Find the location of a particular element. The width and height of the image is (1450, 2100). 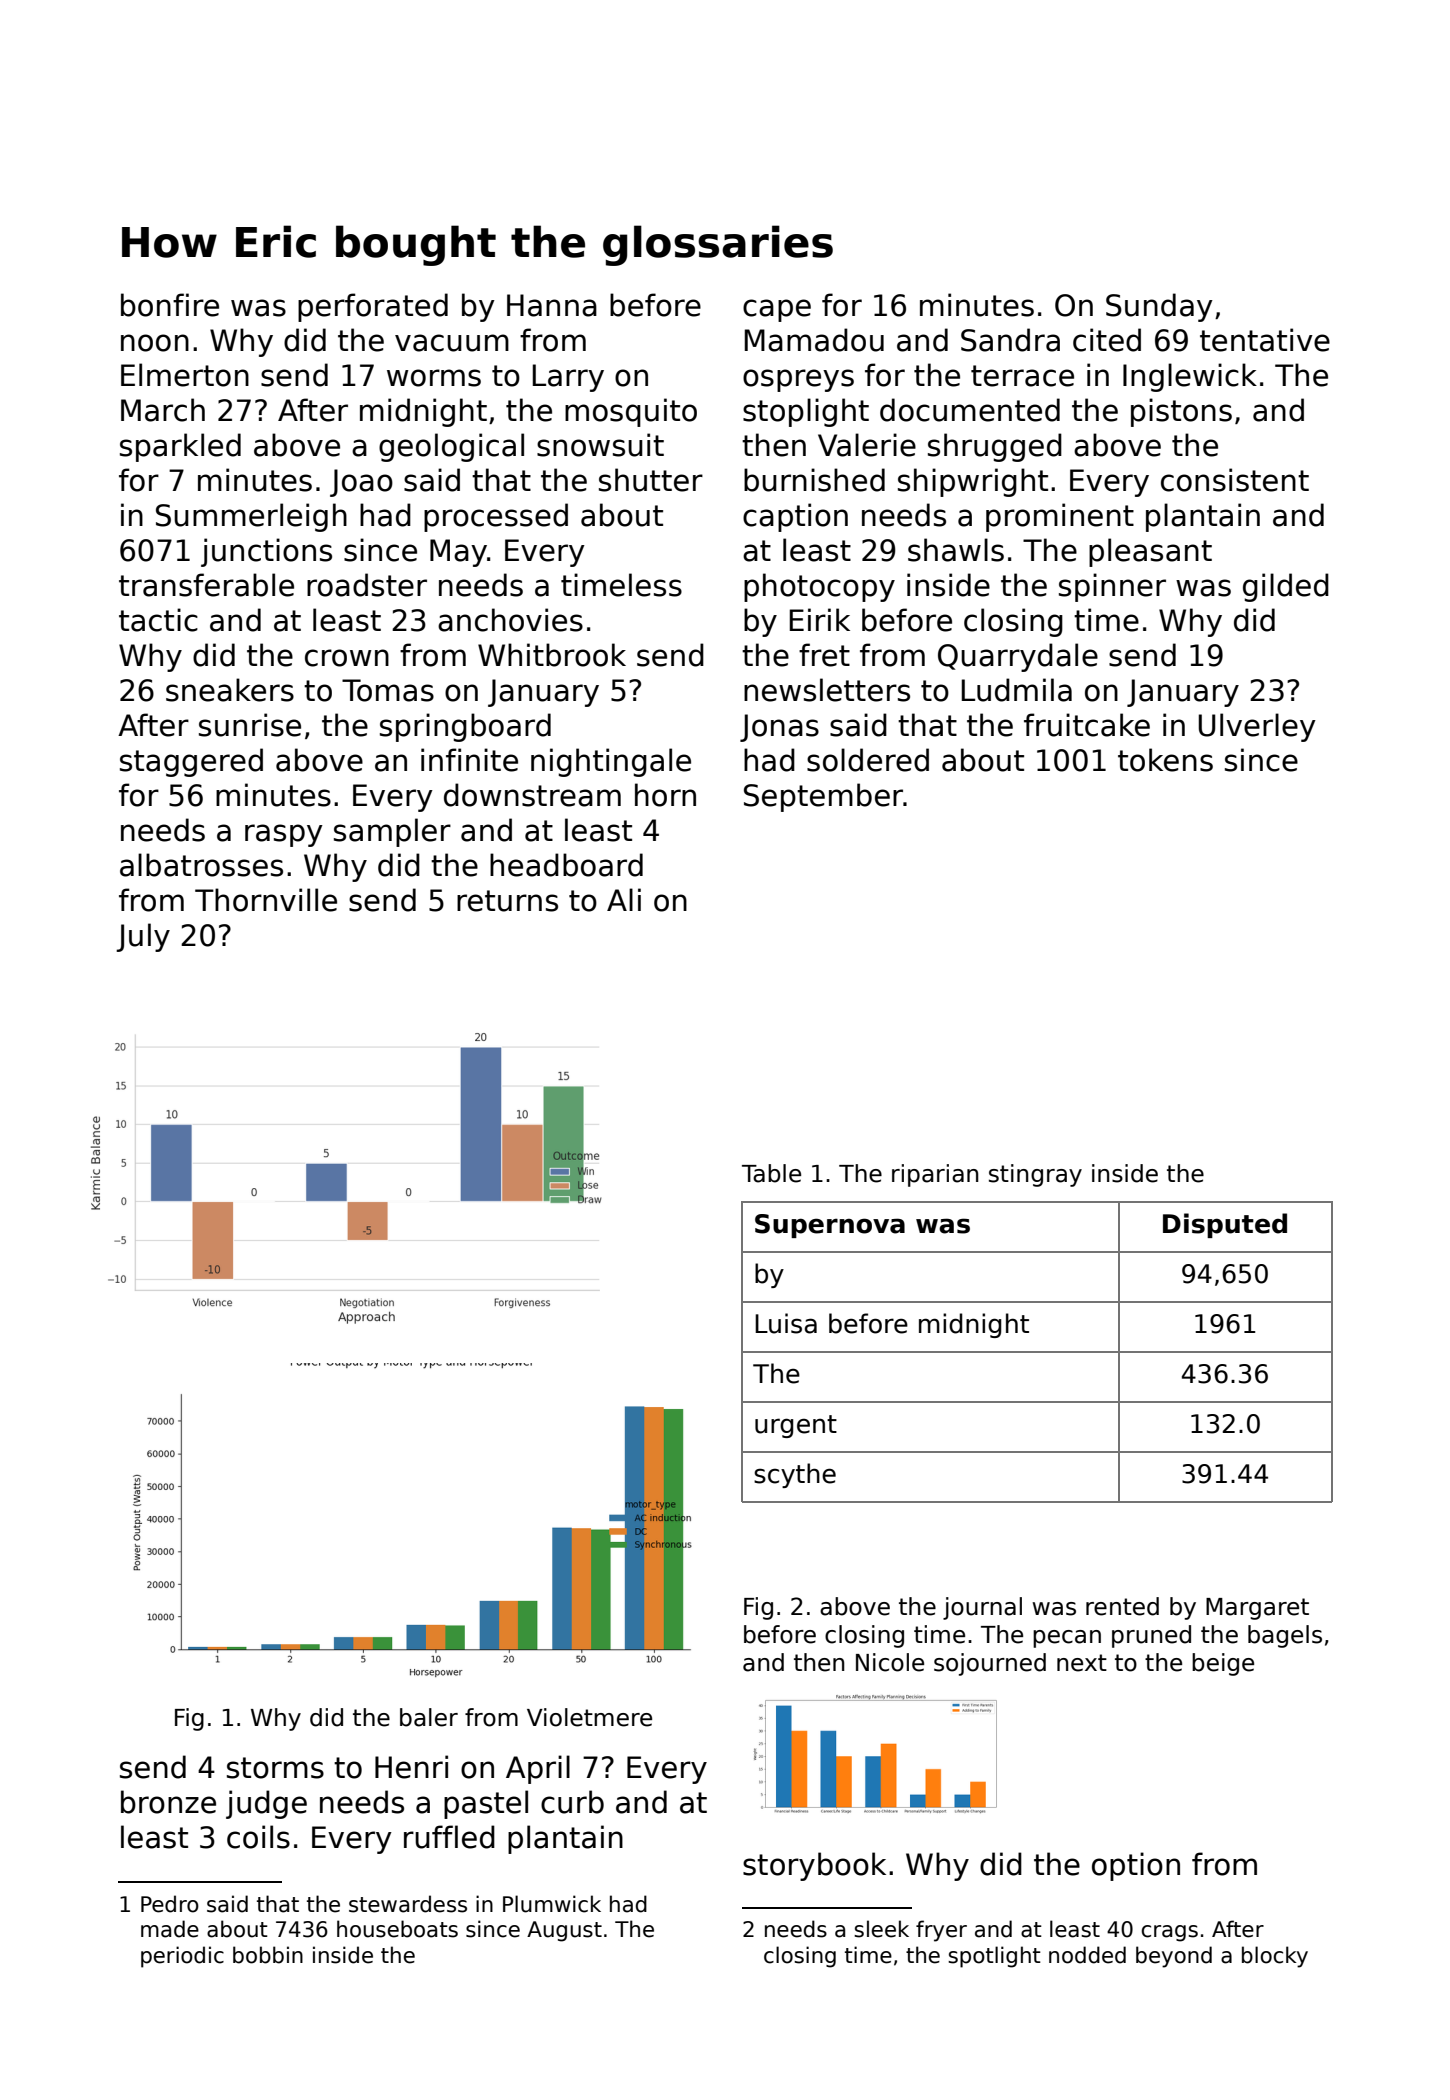

albatrosses is located at coordinates (201, 865).
